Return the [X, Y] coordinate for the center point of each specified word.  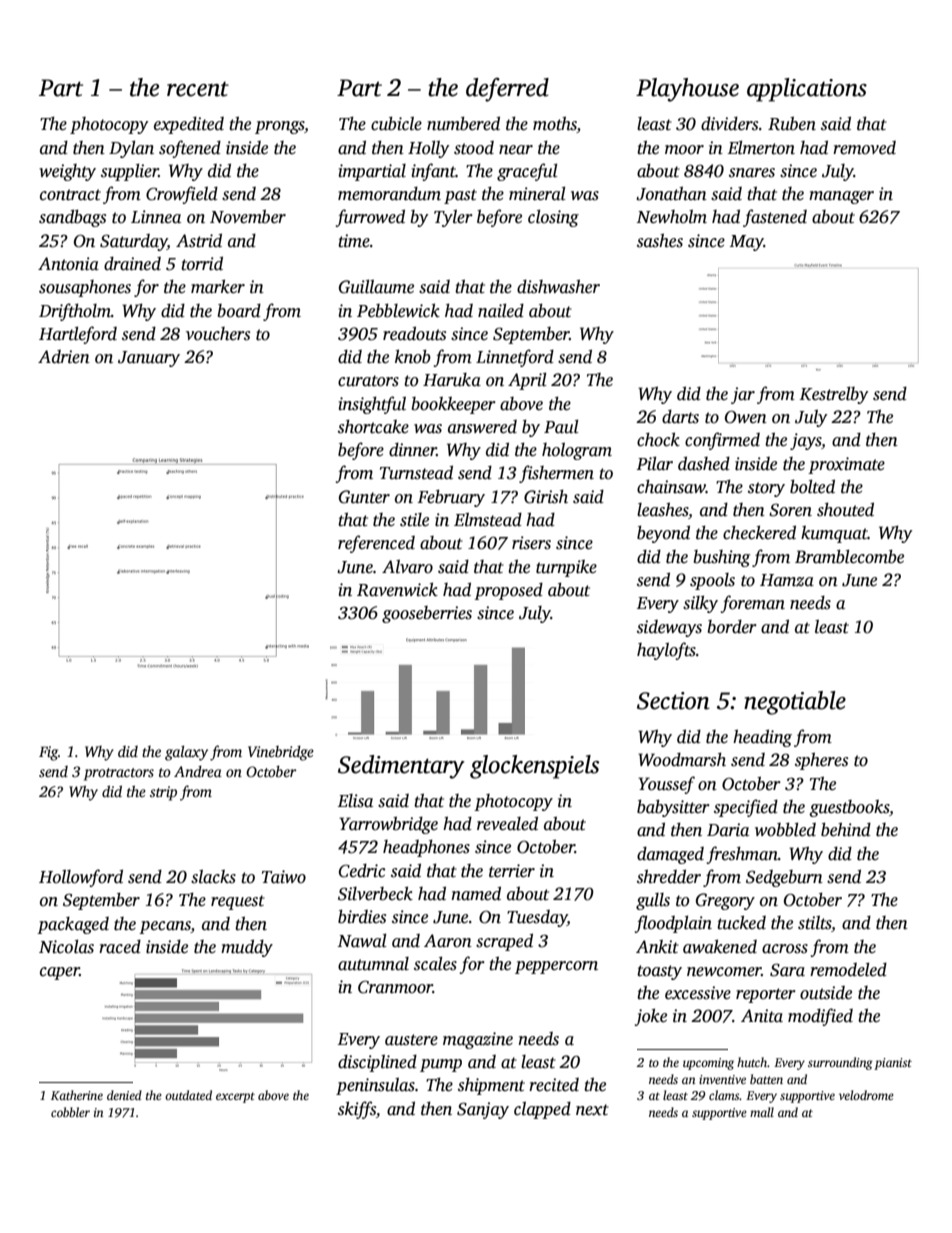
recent [198, 89]
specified [746, 808]
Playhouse [687, 90]
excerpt [235, 1097]
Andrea [198, 771]
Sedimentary [401, 767]
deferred [507, 90]
